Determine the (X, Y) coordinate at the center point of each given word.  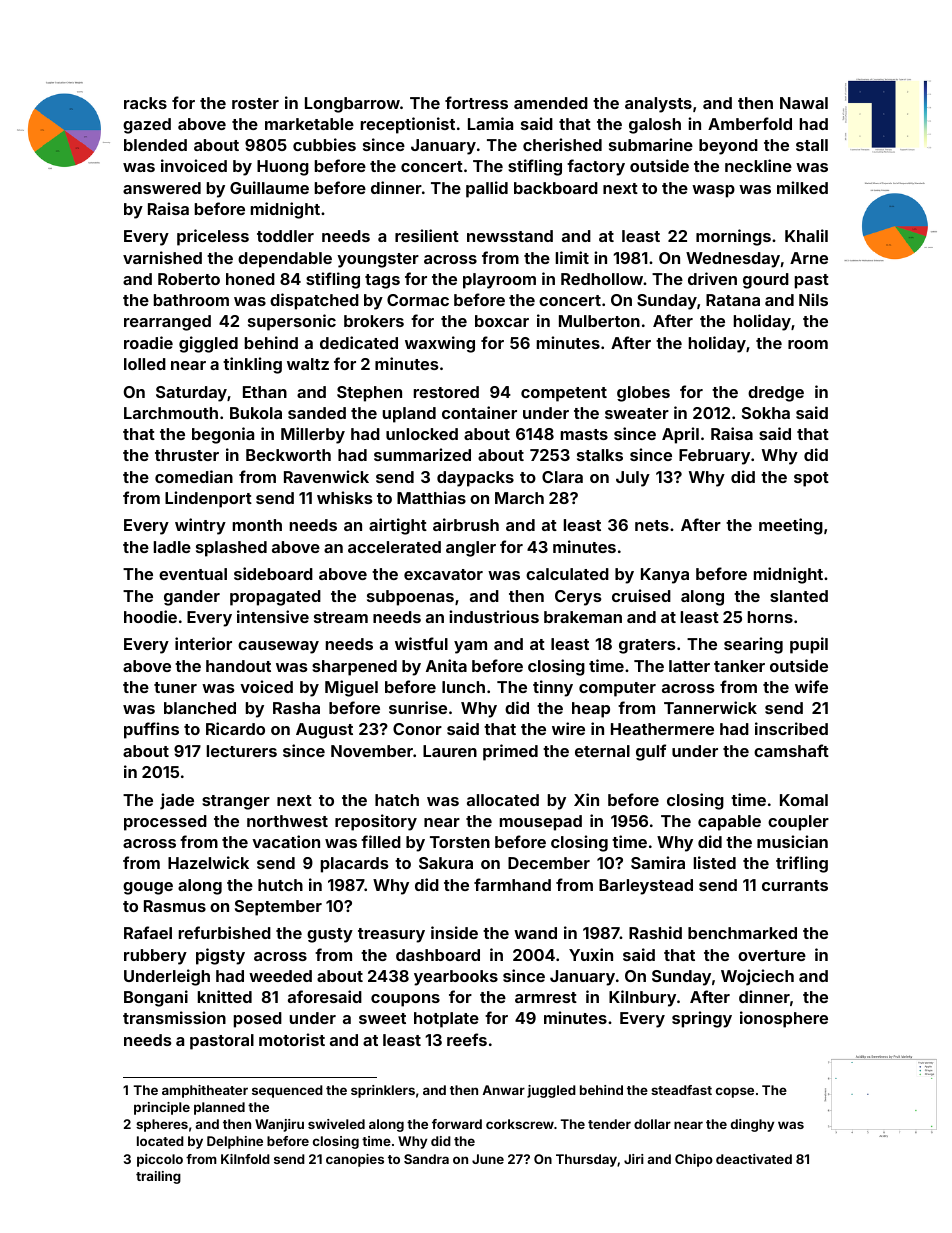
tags (382, 281)
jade (177, 801)
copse (735, 1092)
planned (219, 1108)
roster (255, 103)
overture (772, 955)
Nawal (804, 103)
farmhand (512, 884)
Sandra (426, 1159)
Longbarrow (352, 105)
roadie (148, 342)
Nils (813, 299)
